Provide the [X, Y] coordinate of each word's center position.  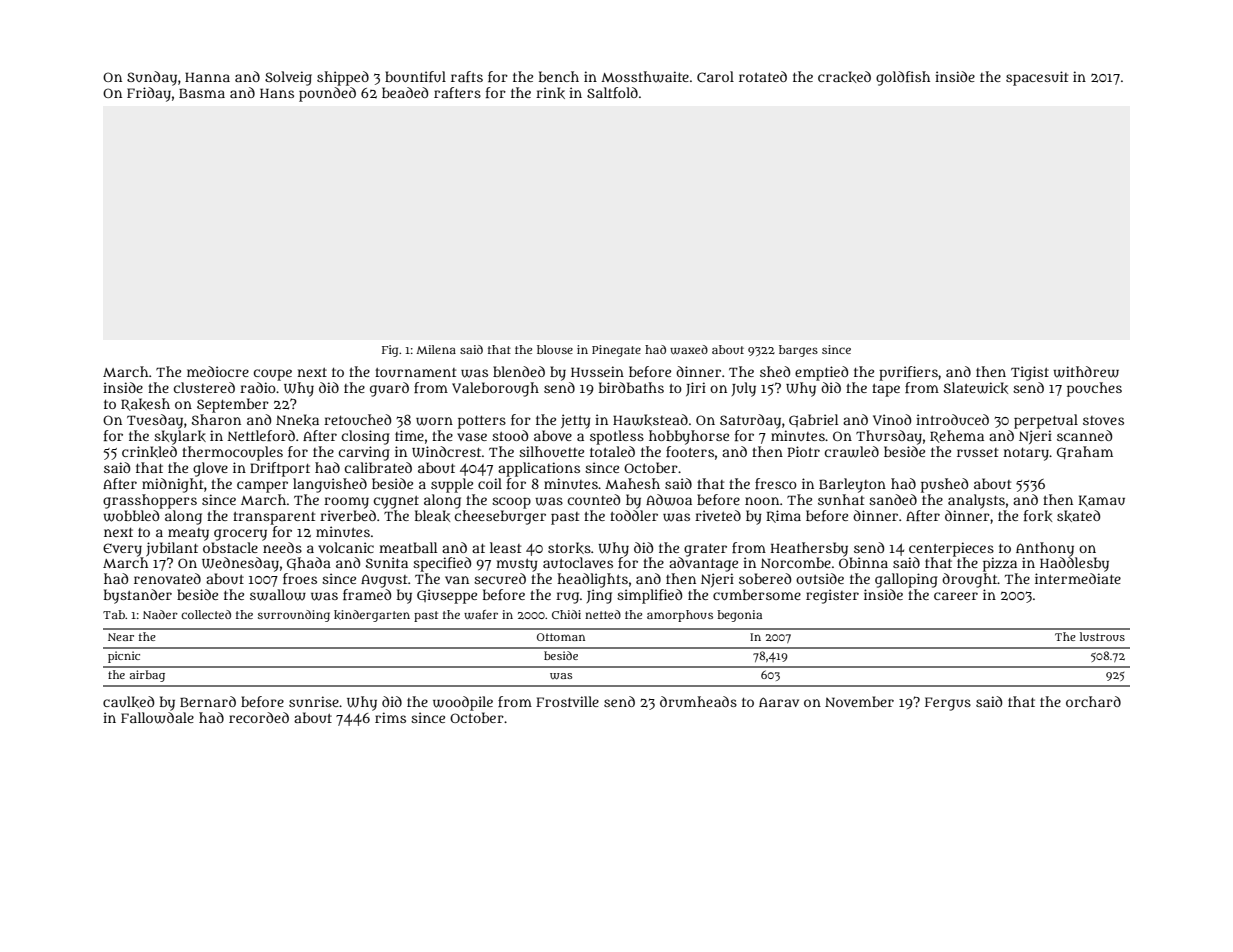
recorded [259, 717]
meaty [188, 534]
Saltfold [612, 92]
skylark [180, 437]
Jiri [696, 389]
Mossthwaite [645, 77]
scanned [1084, 435]
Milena [436, 349]
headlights [592, 580]
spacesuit [1037, 78]
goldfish [903, 78]
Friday [149, 94]
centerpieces [951, 549]
